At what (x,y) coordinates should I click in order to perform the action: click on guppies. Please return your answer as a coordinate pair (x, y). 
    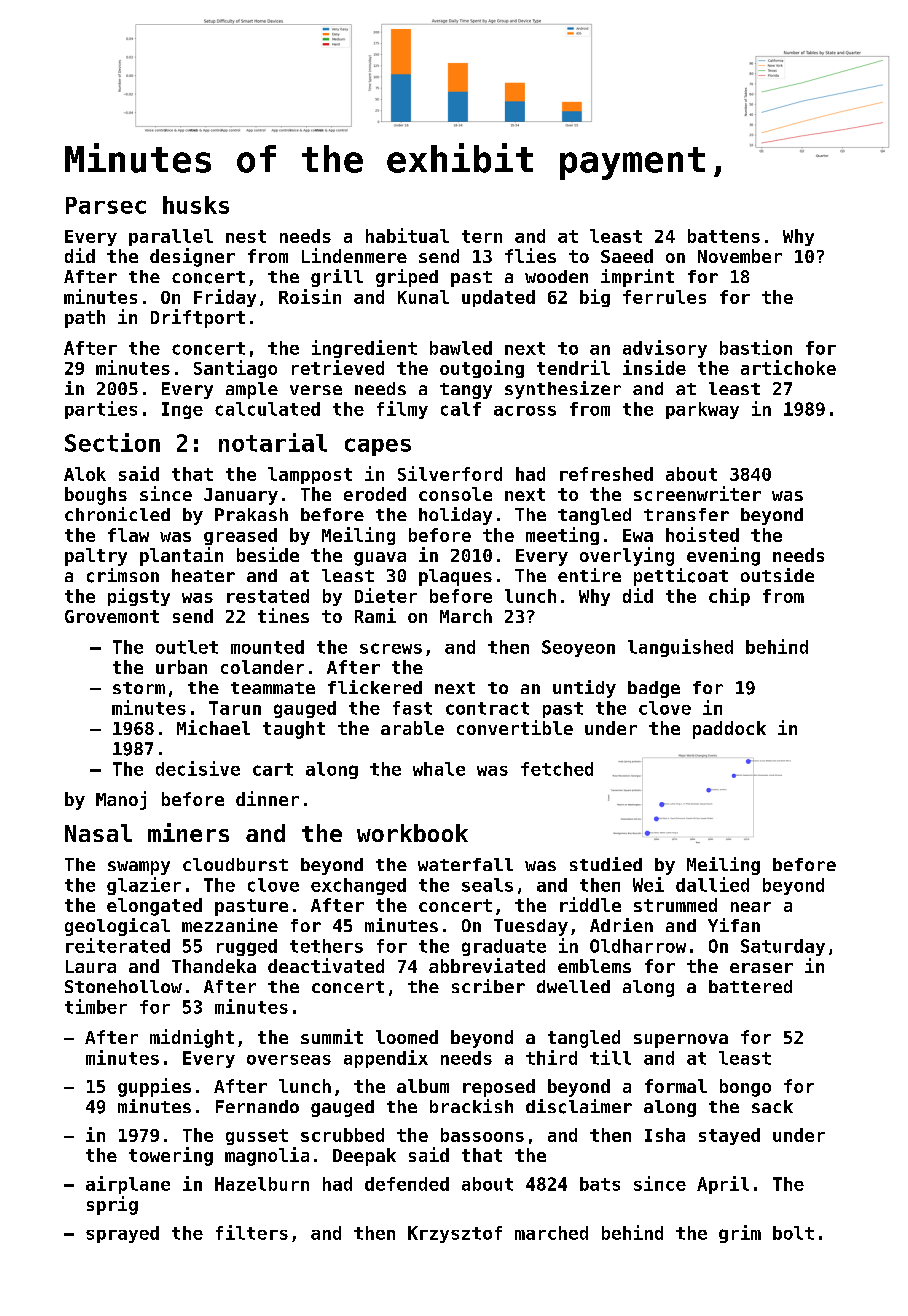
    Looking at the image, I should click on (154, 1087).
